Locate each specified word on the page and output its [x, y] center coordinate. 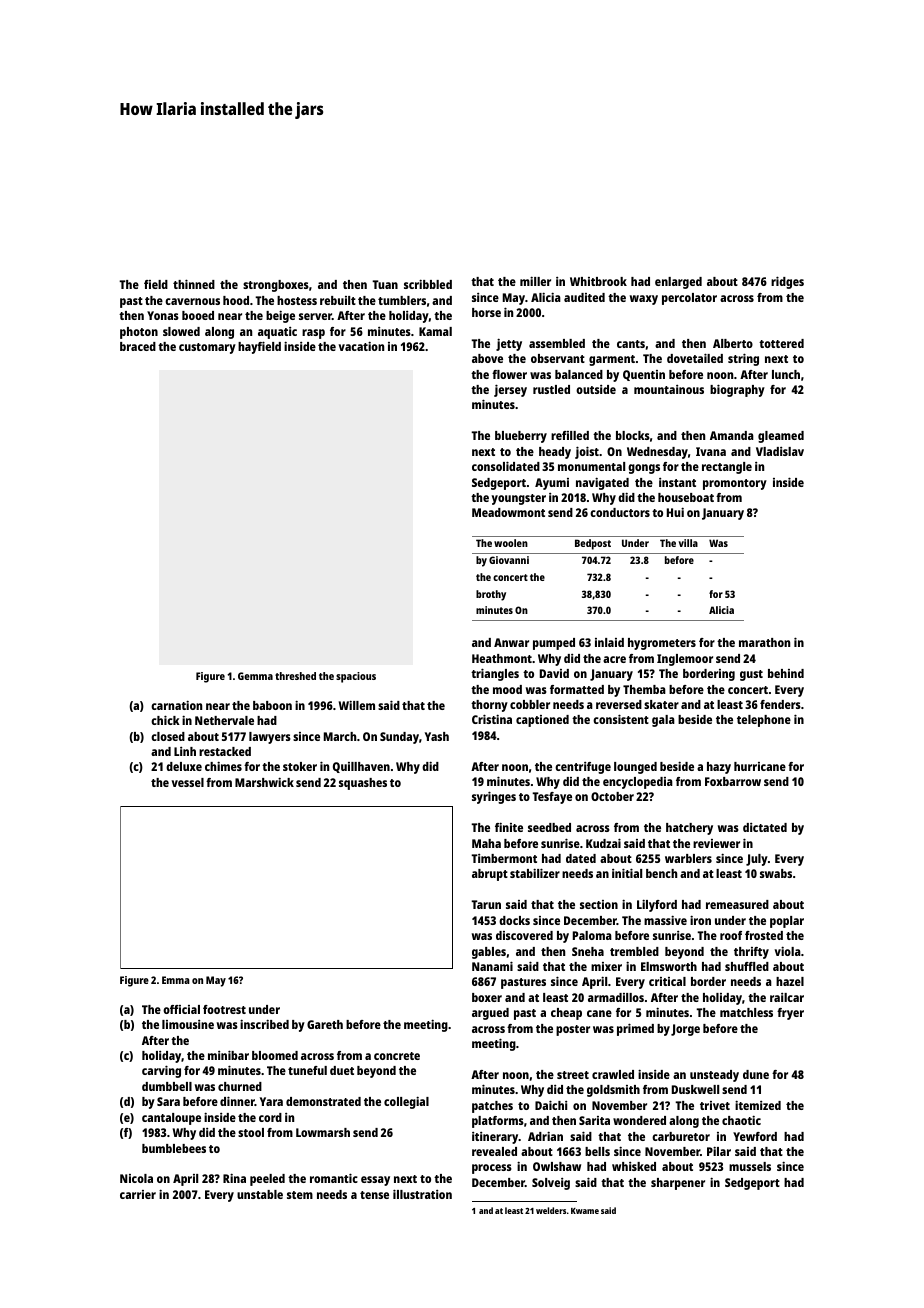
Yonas [163, 315]
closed [168, 736]
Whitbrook [598, 281]
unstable [260, 1194]
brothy [491, 595]
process [492, 1169]
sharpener [678, 1184]
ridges [787, 282]
